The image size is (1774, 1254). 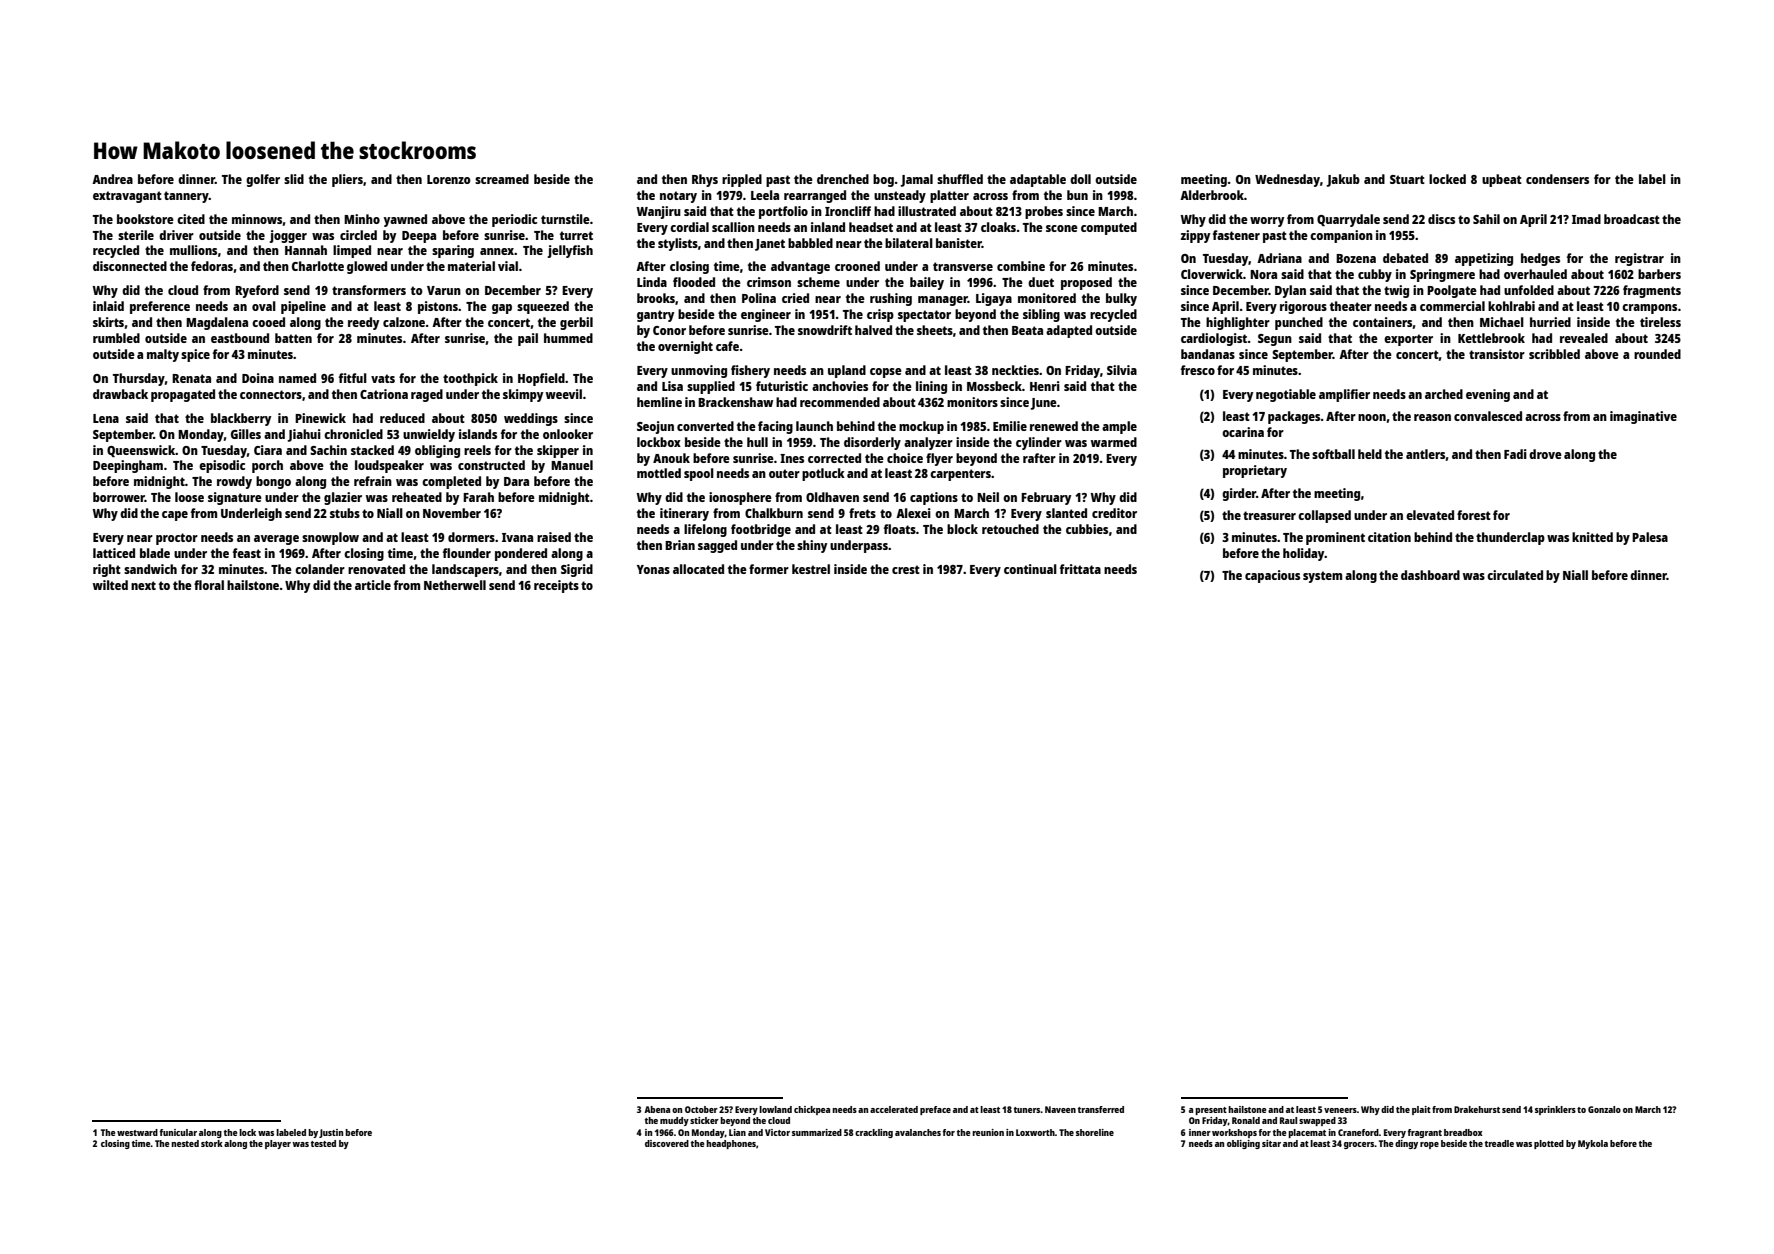 I want to click on Imad, so click(x=1586, y=219).
